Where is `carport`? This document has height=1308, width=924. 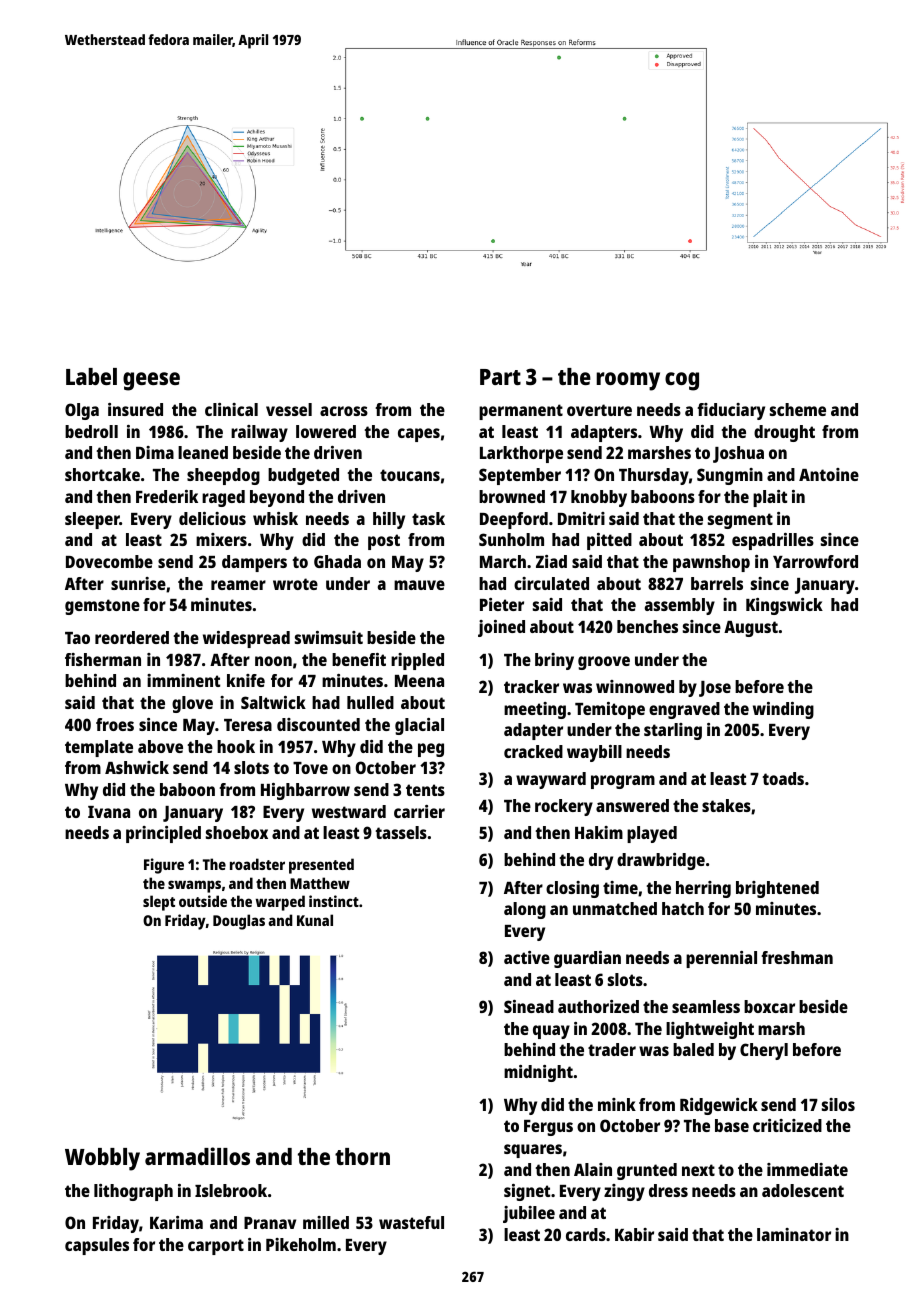
carport is located at coordinates (216, 1247).
